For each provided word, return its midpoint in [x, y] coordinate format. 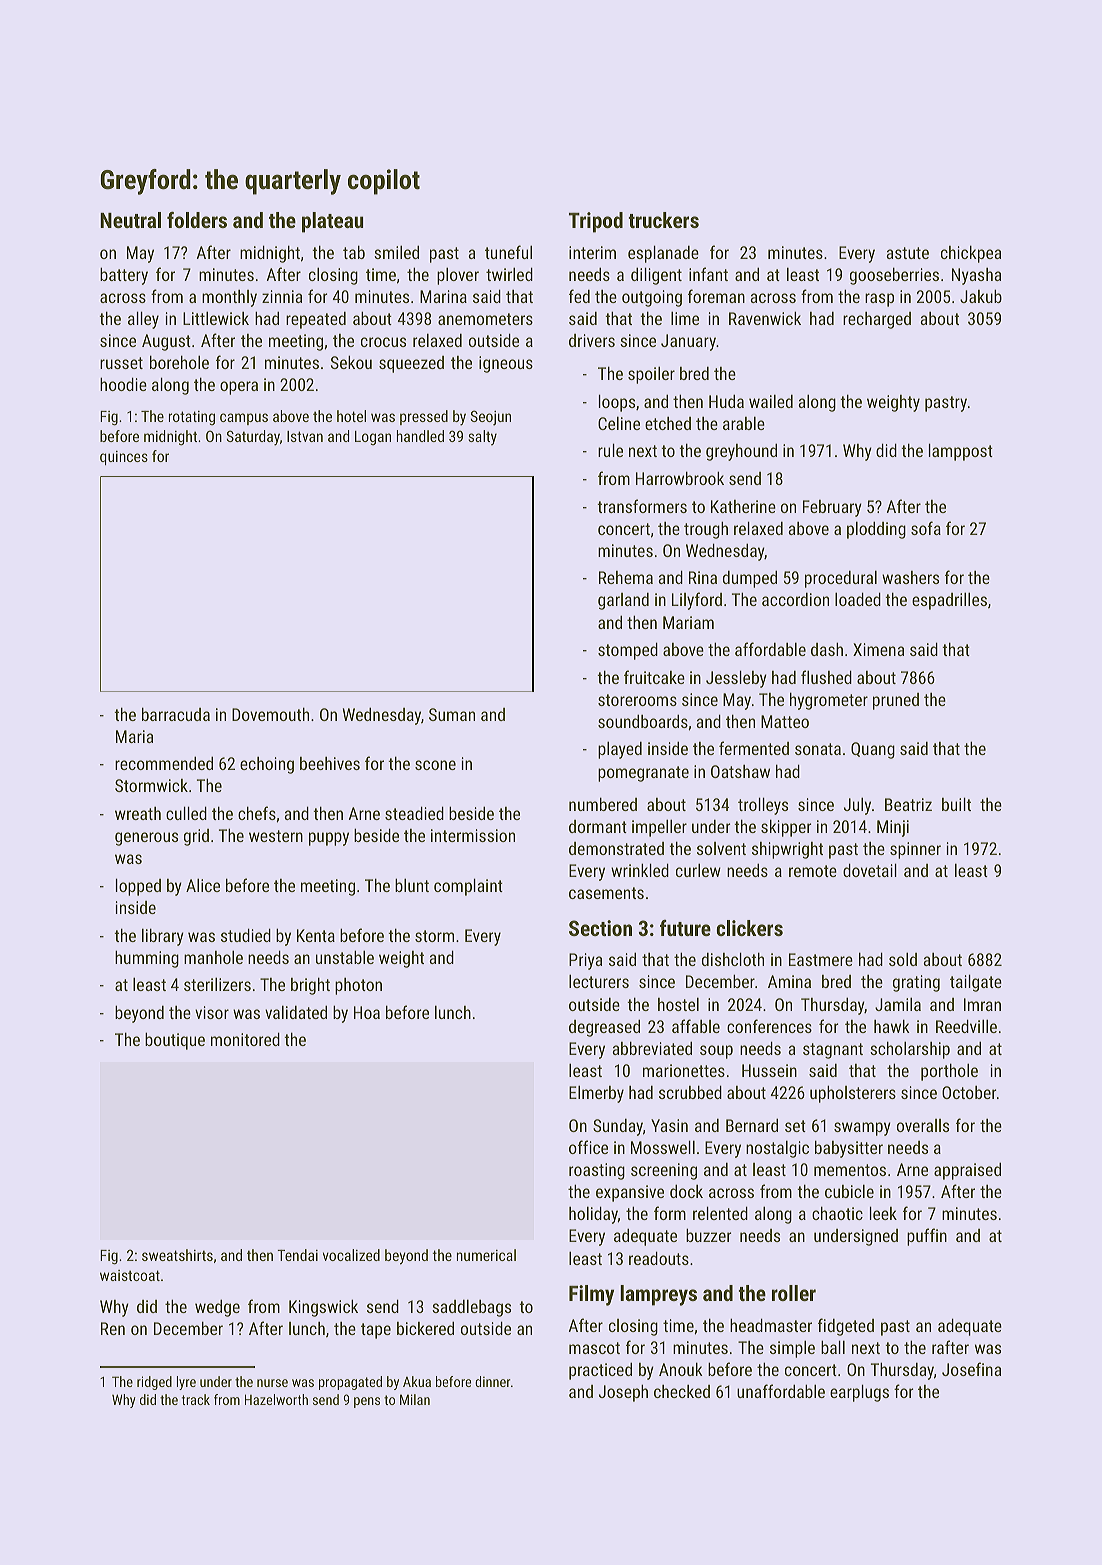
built [956, 804]
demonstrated [616, 848]
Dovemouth [270, 714]
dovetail [870, 870]
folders [197, 220]
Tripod [596, 222]
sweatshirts [177, 1255]
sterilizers [217, 984]
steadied [414, 813]
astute [907, 253]
